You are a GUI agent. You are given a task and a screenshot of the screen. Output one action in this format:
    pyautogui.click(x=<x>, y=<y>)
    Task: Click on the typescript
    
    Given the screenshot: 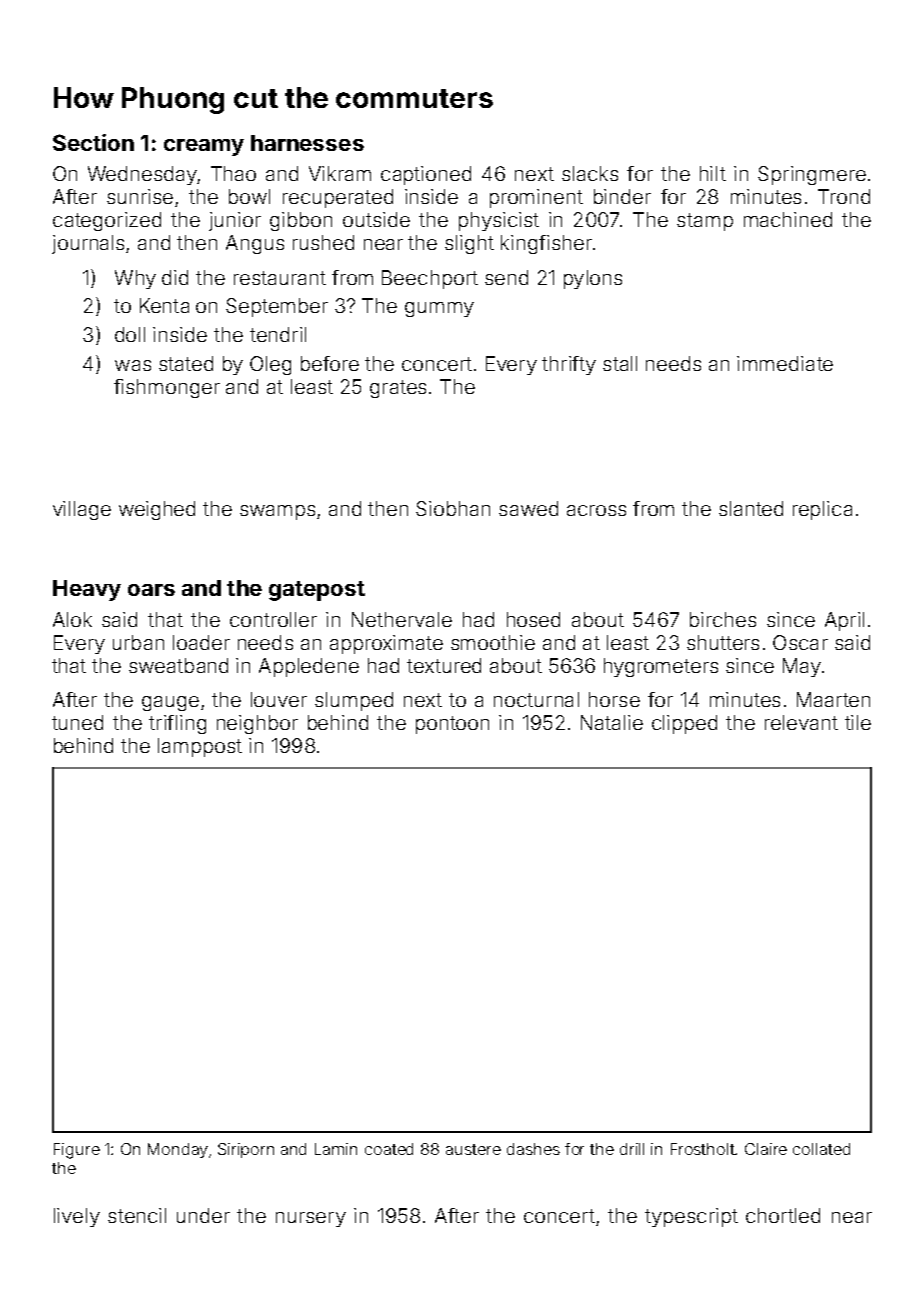 What is the action you would take?
    pyautogui.click(x=691, y=1217)
